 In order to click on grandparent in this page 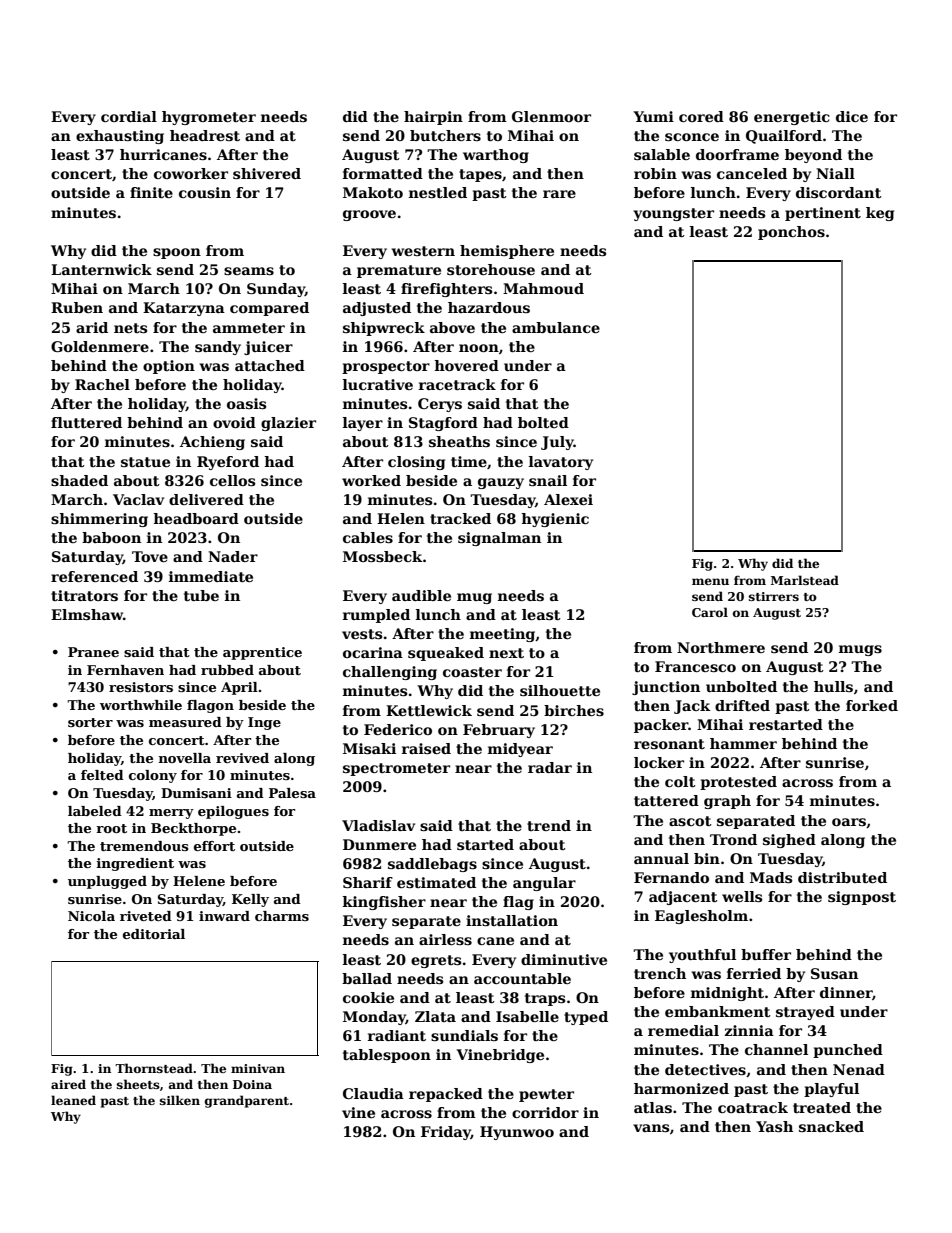, I will do `click(247, 1101)`.
